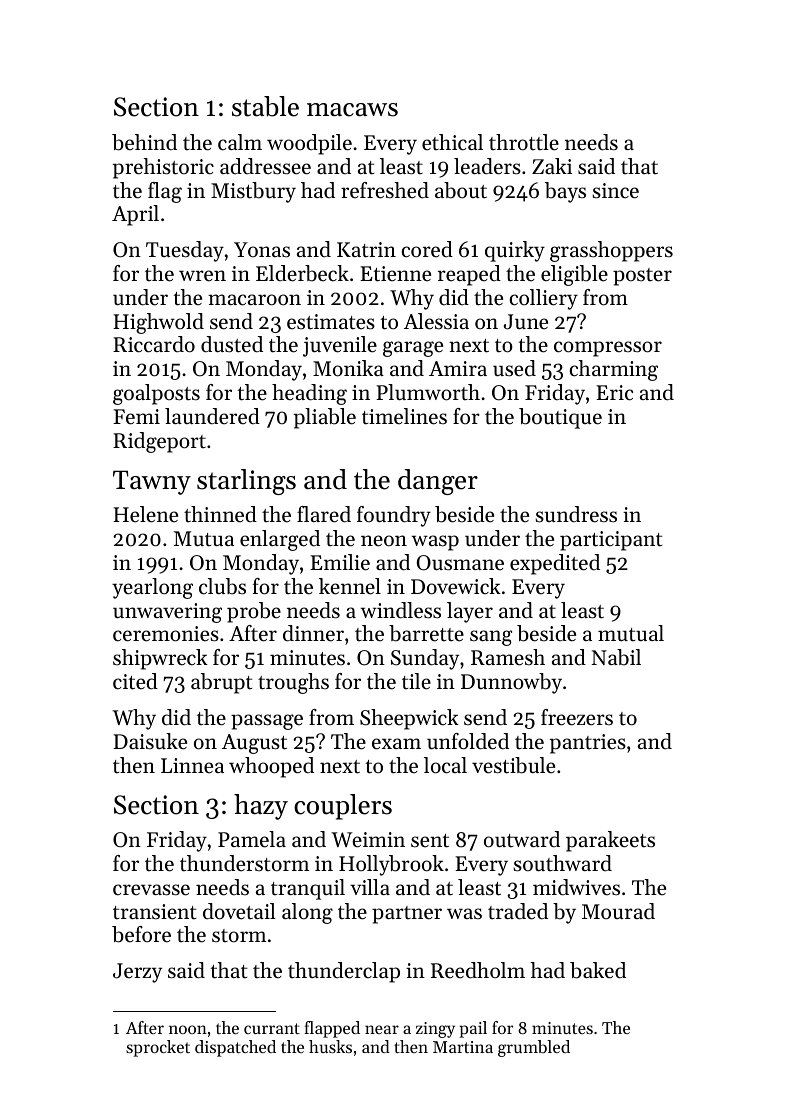  I want to click on near, so click(382, 1029).
